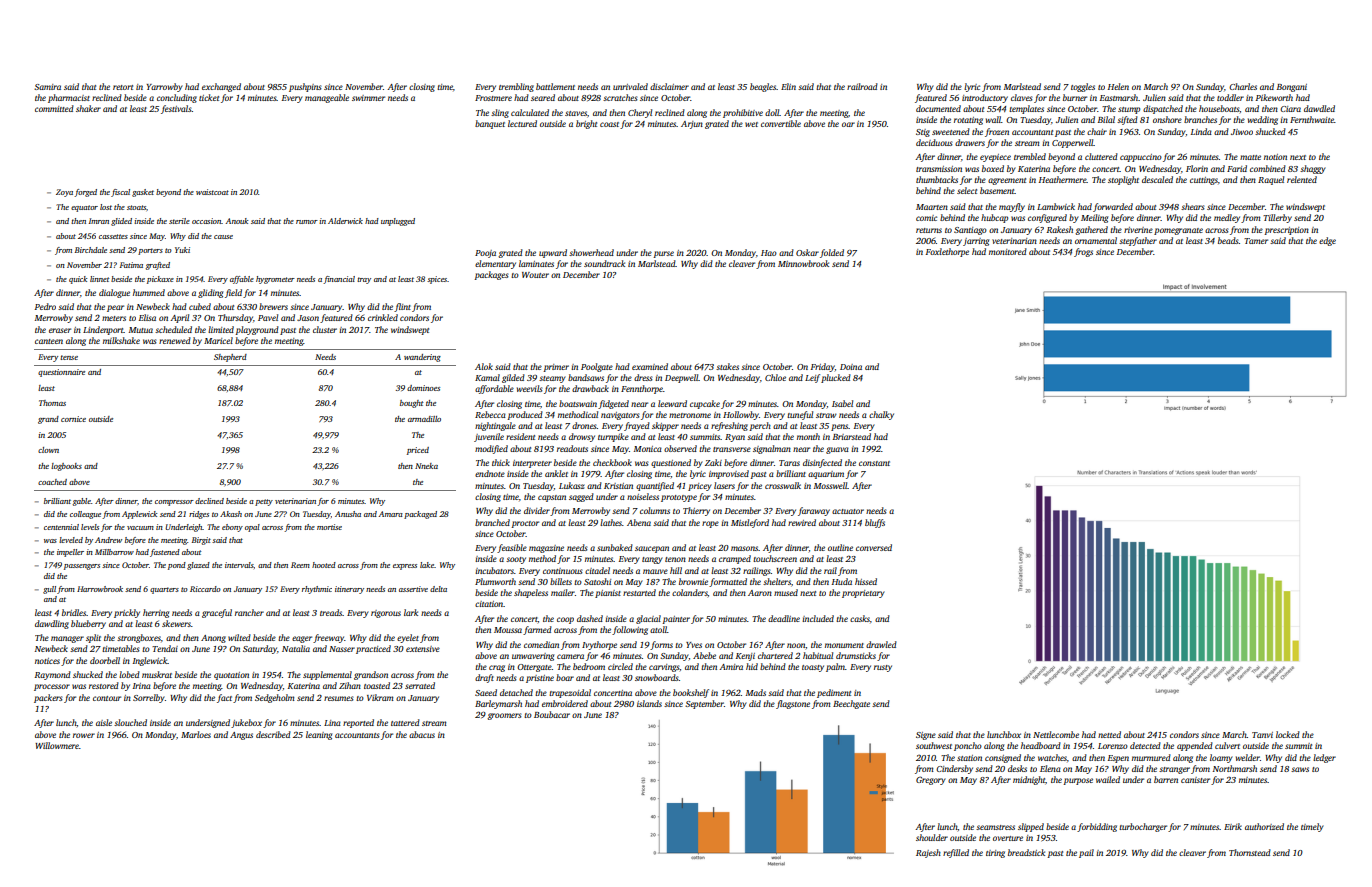 The height and width of the screenshot is (887, 1372). What do you see at coordinates (1083, 87) in the screenshot?
I see `toggles` at bounding box center [1083, 87].
